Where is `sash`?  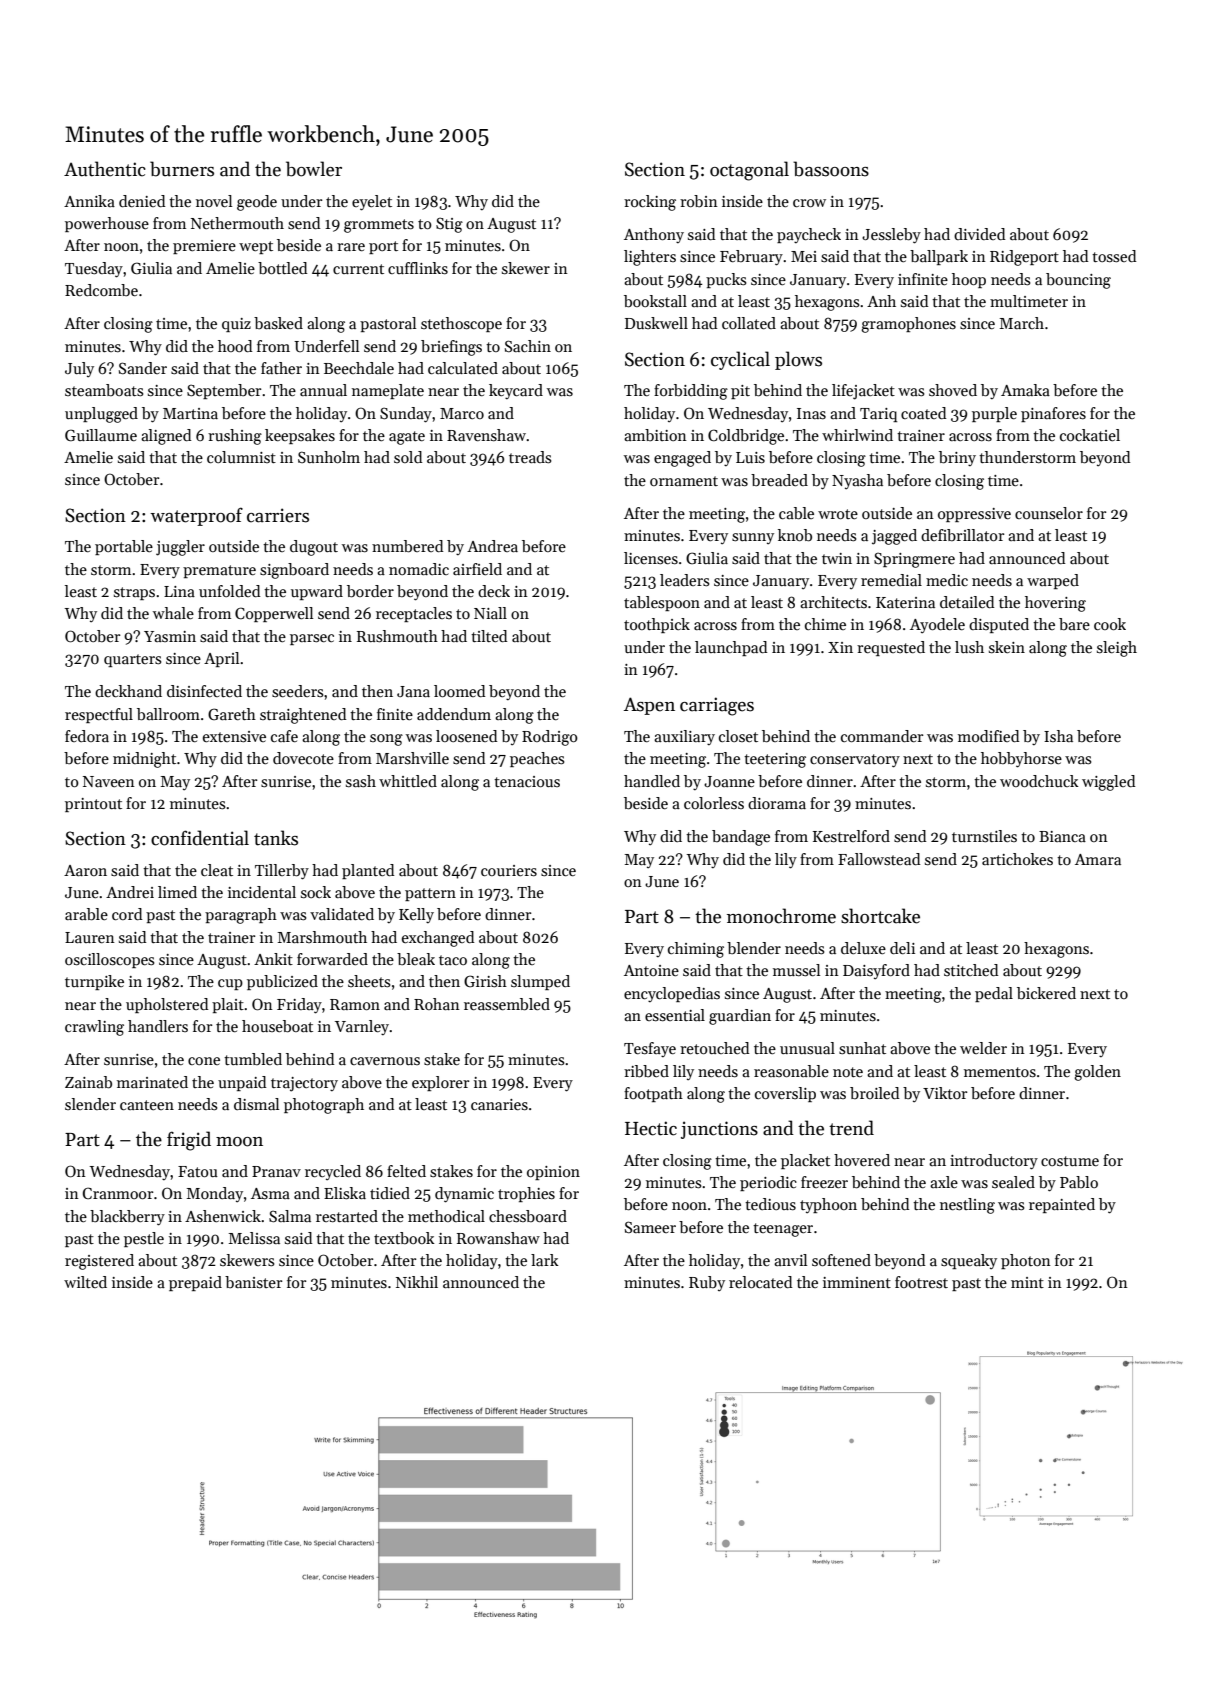
sash is located at coordinates (361, 781).
